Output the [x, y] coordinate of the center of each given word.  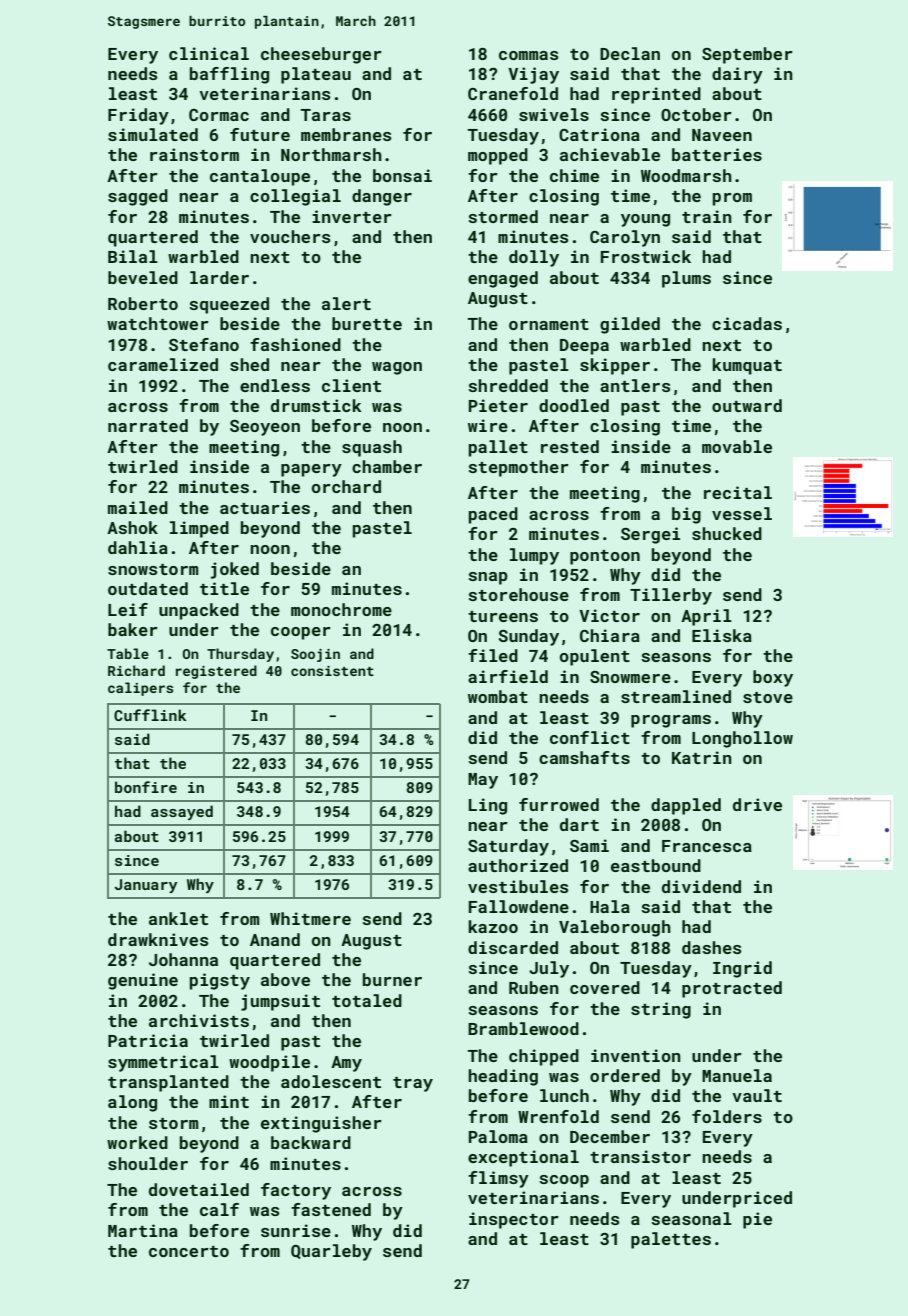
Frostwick [646, 256]
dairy [737, 75]
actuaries [265, 507]
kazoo [493, 926]
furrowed [559, 804]
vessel [742, 513]
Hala [610, 906]
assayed [182, 812]
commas [529, 55]
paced [493, 515]
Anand [275, 939]
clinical [209, 53]
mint [229, 1101]
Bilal [133, 256]
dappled [686, 806]
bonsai [402, 175]
